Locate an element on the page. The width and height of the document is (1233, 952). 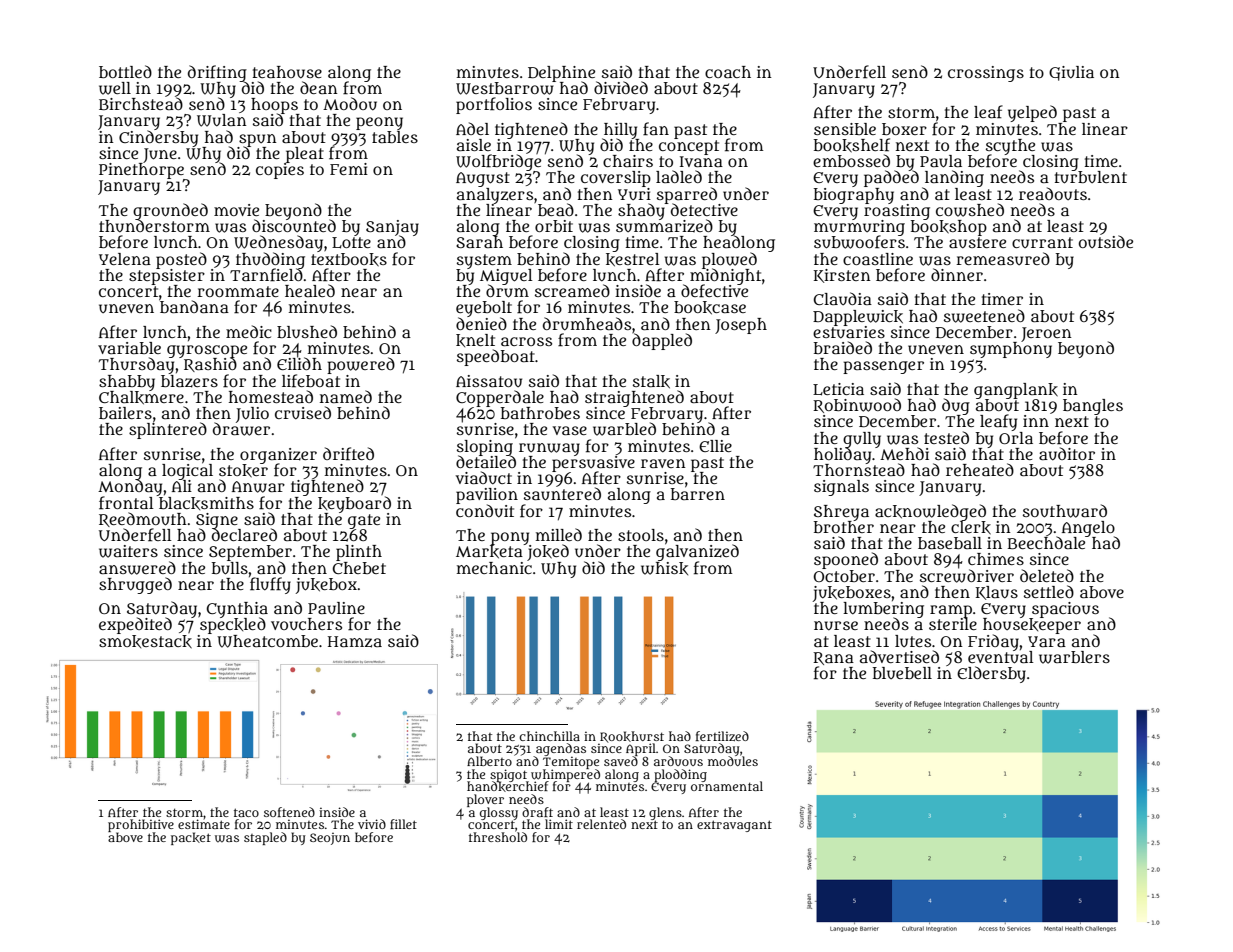
Angelo is located at coordinates (1088, 529).
